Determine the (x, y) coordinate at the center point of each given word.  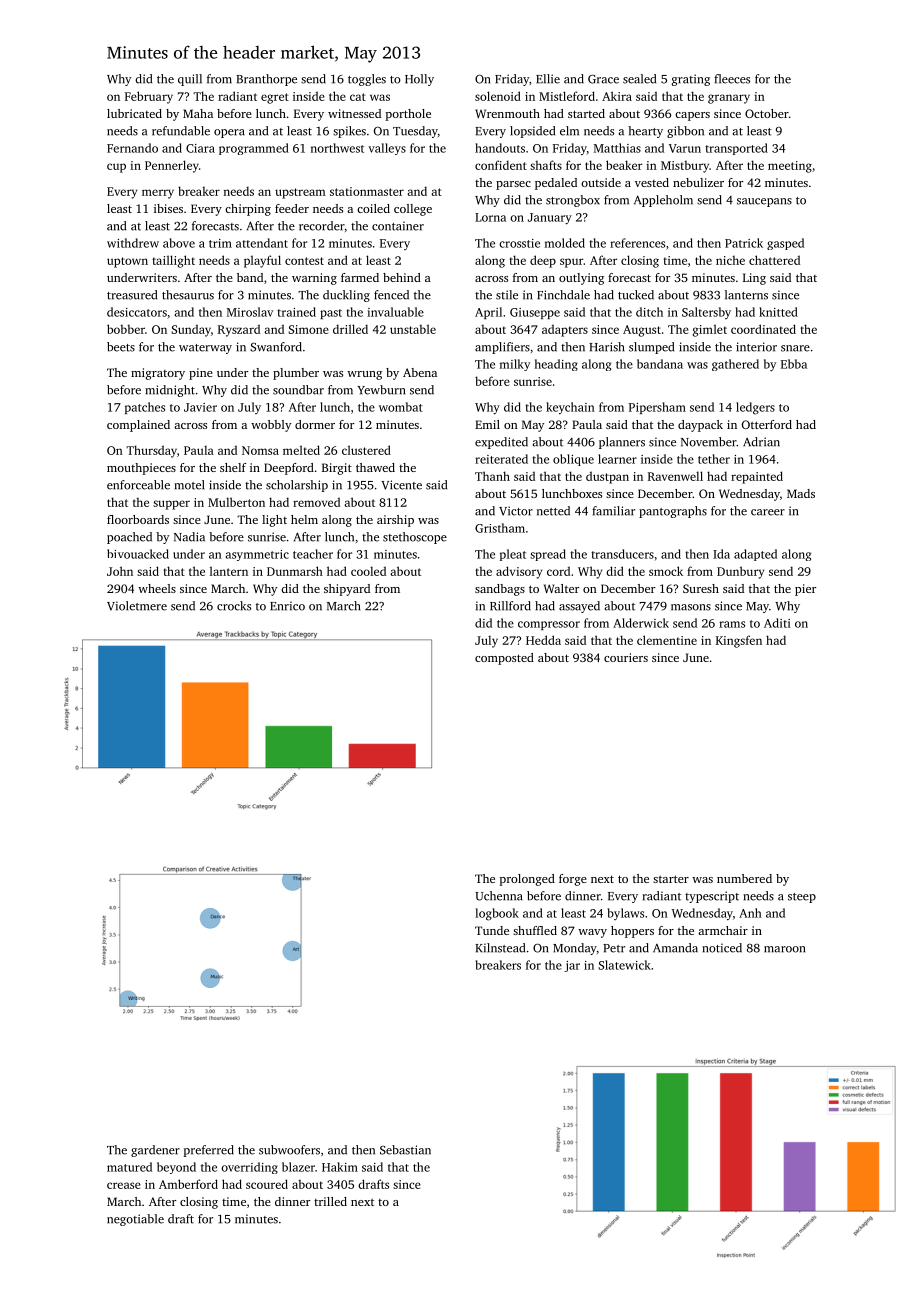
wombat (401, 407)
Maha (198, 113)
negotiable (135, 1220)
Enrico (287, 606)
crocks (234, 606)
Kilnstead (500, 948)
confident (501, 165)
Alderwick (641, 623)
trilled (330, 1201)
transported (736, 149)
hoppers (632, 932)
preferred (209, 1151)
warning (314, 279)
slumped (651, 348)
